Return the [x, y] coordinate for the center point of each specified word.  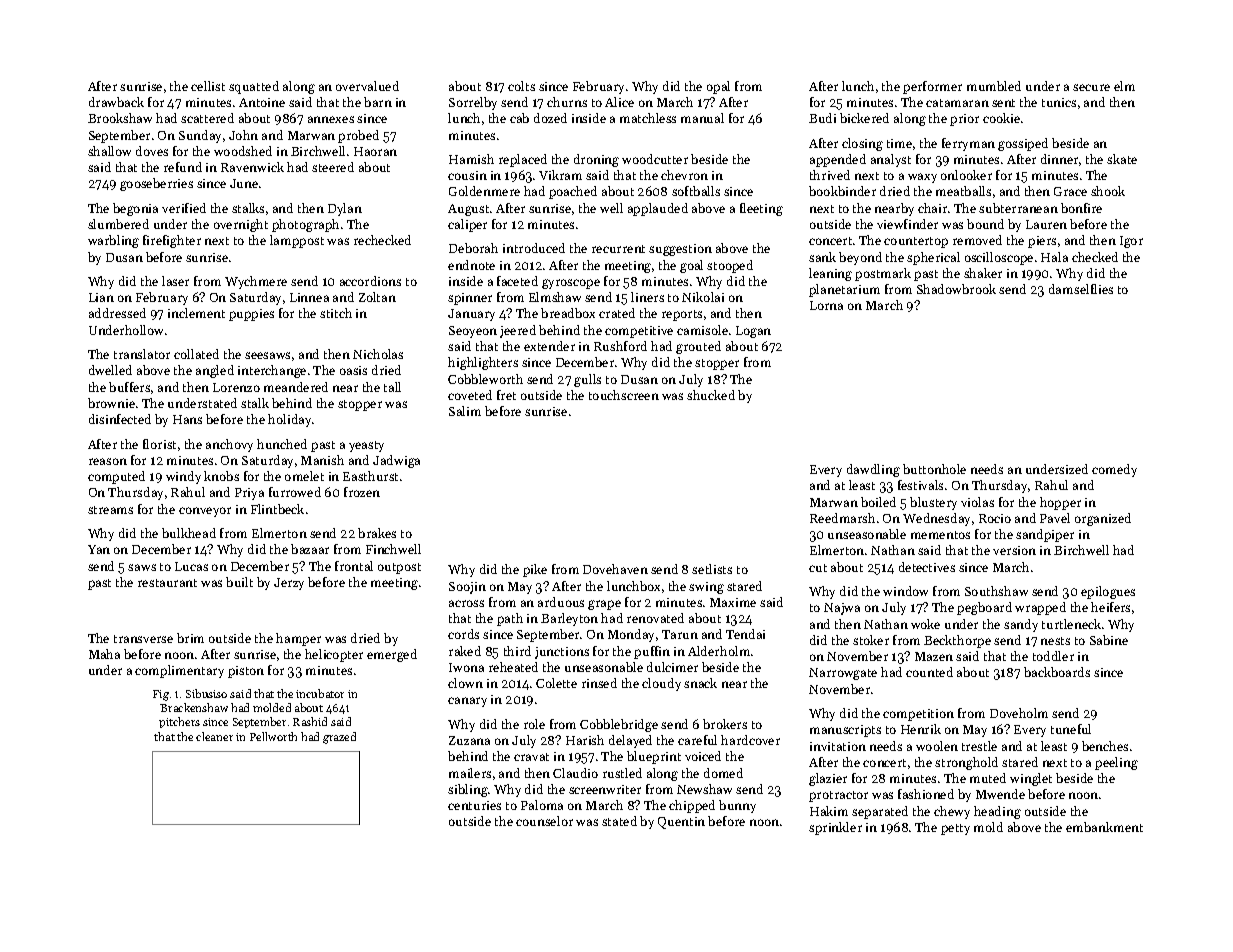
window [905, 591]
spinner [470, 299]
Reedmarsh [842, 518]
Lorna [826, 305]
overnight [241, 225]
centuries [474, 805]
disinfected [120, 419]
